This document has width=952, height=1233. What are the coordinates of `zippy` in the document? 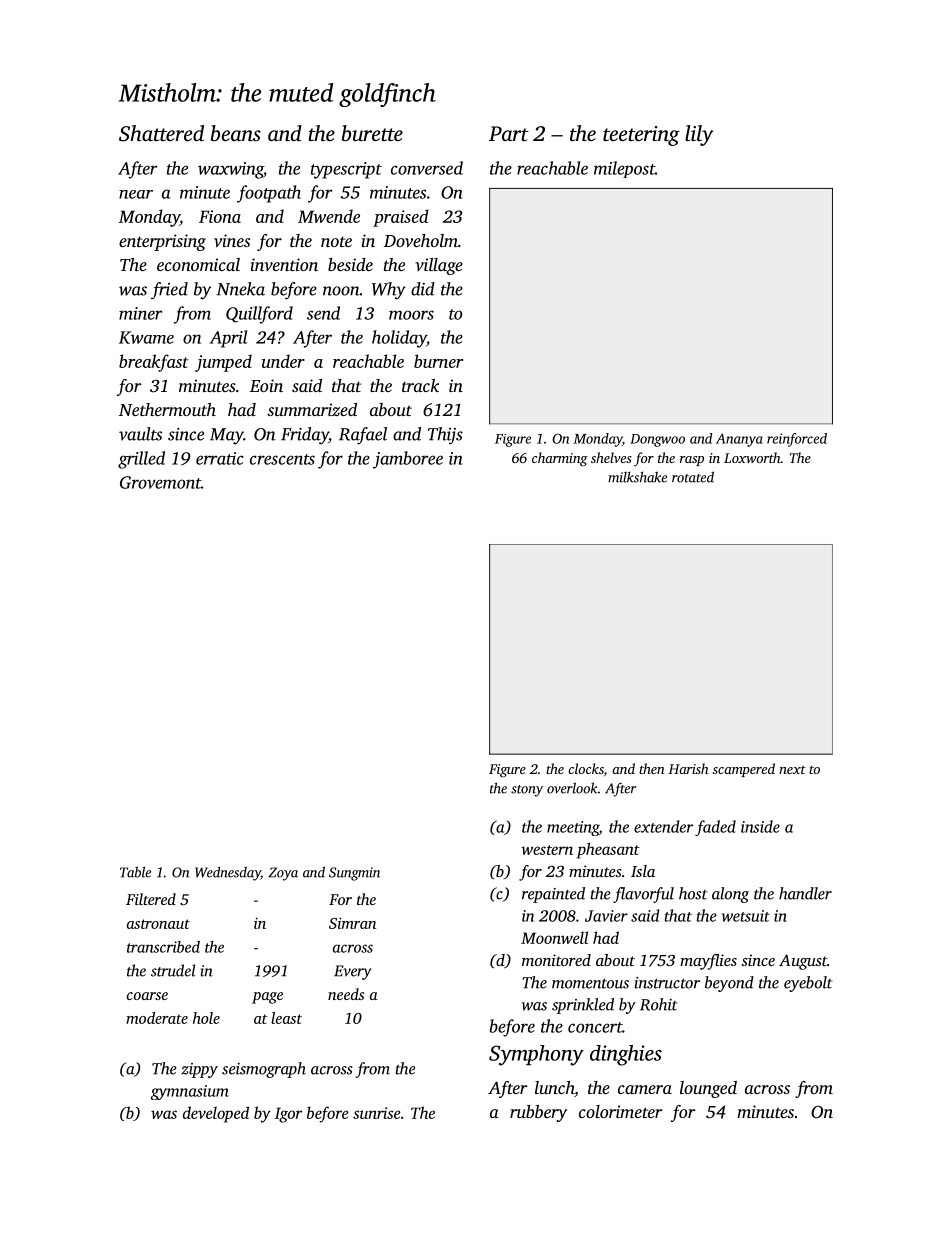 It's located at (199, 1070).
